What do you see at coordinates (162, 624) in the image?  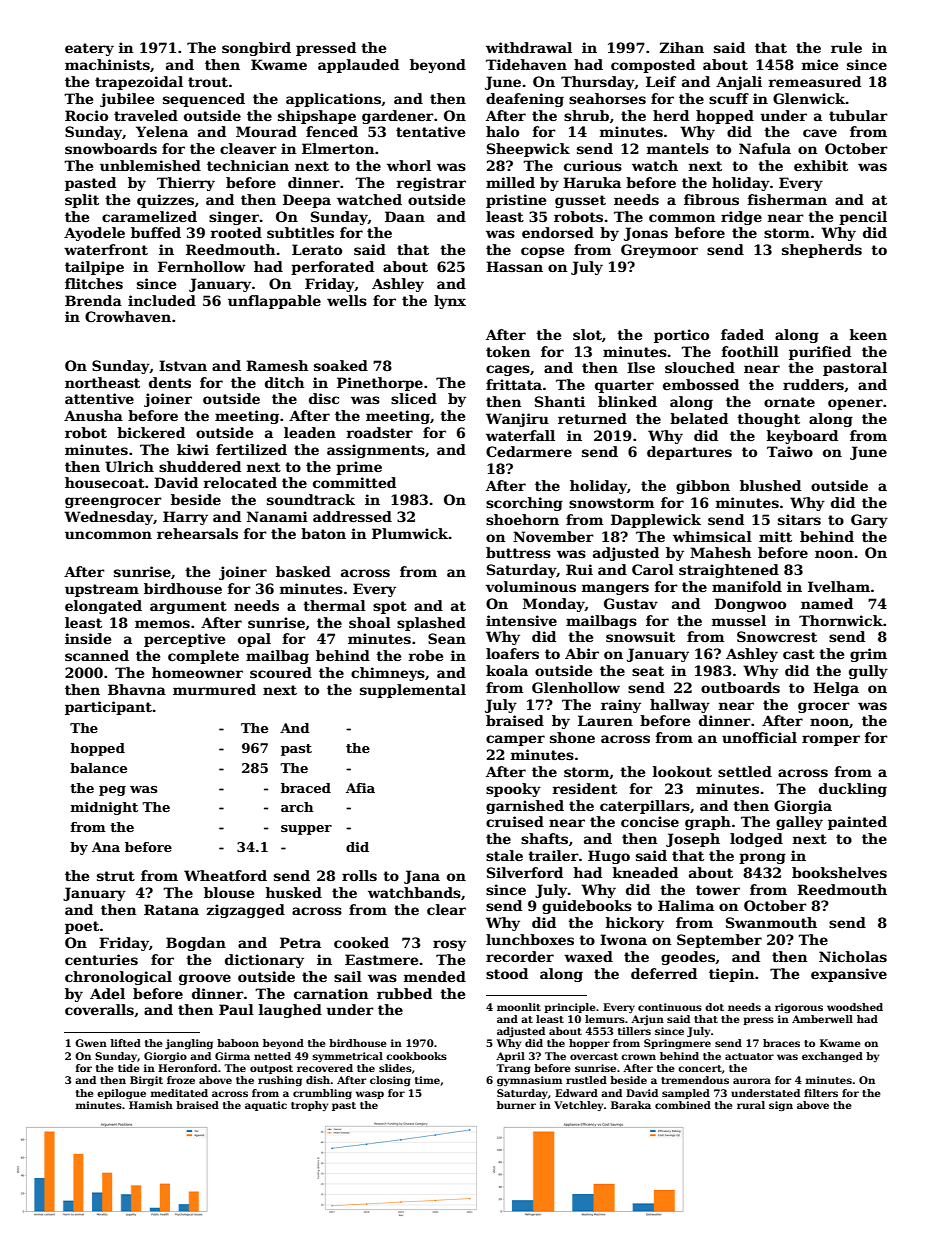 I see `memos` at bounding box center [162, 624].
